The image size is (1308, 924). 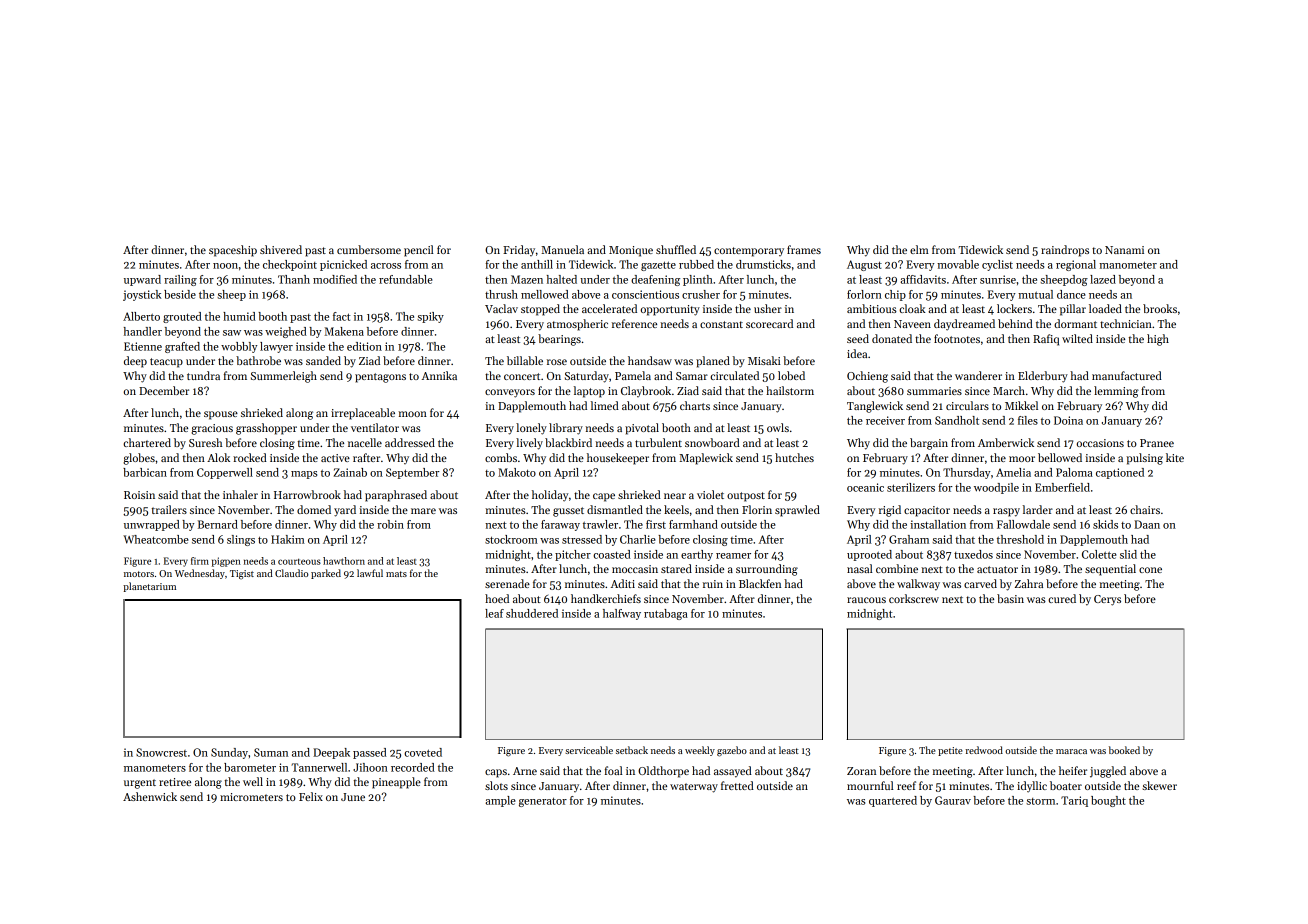 I want to click on wilted, so click(x=1077, y=338).
